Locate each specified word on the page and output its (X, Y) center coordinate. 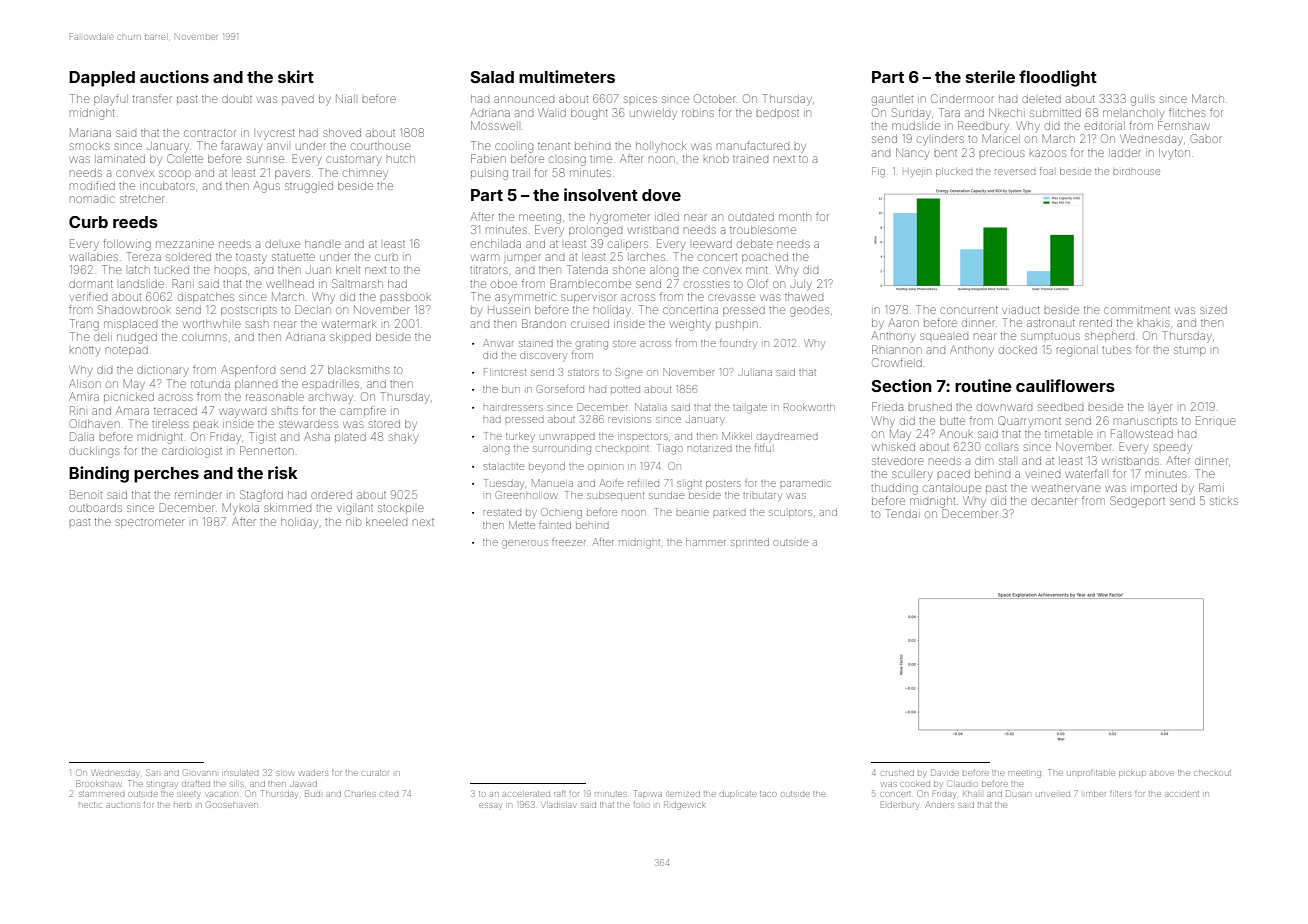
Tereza (144, 256)
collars (1002, 447)
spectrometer (150, 523)
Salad (492, 77)
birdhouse (1136, 172)
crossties (707, 284)
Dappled (102, 79)
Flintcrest (505, 372)
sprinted (750, 543)
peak (205, 424)
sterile (990, 76)
